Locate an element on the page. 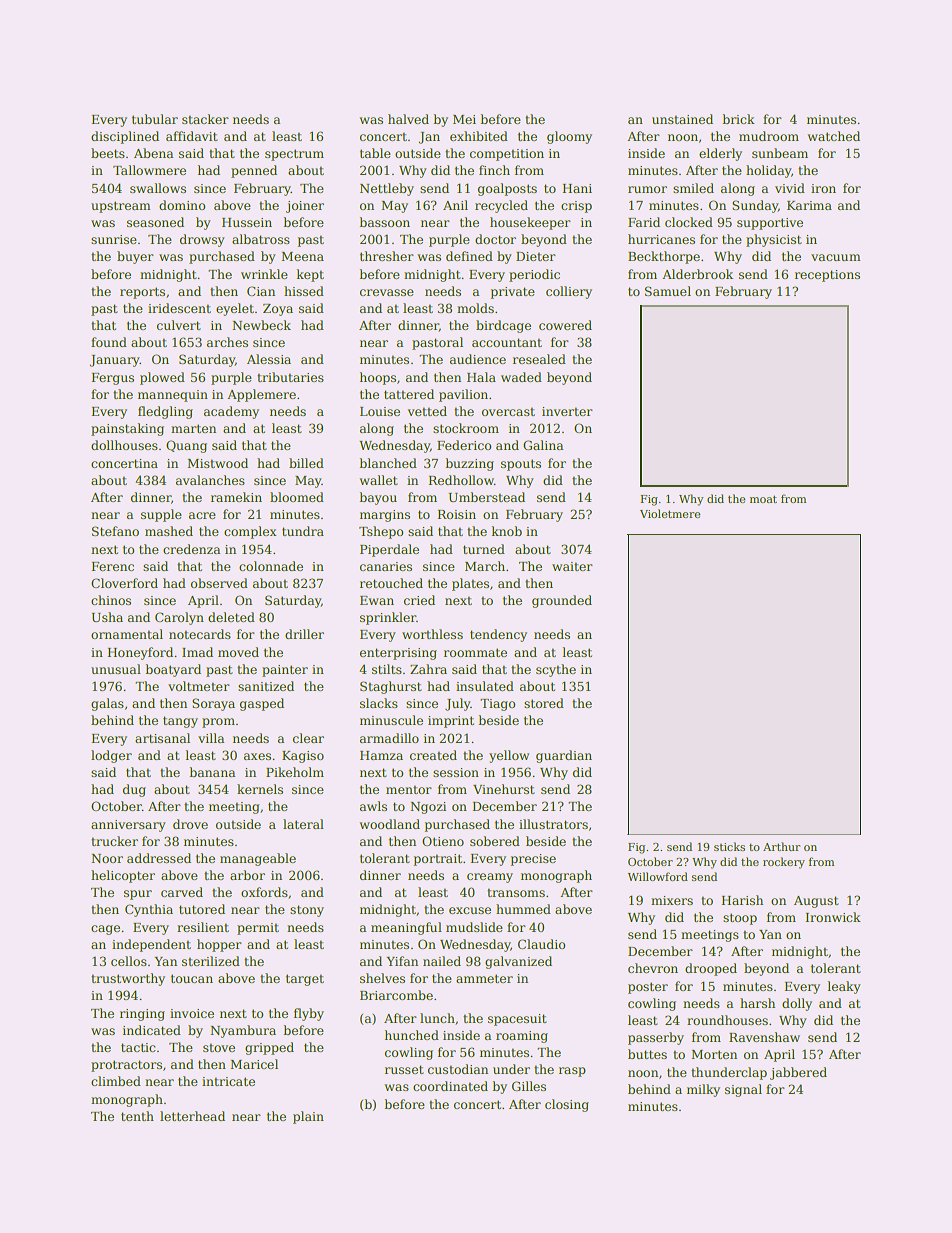 The width and height of the page is (952, 1233). milky is located at coordinates (703, 1090).
